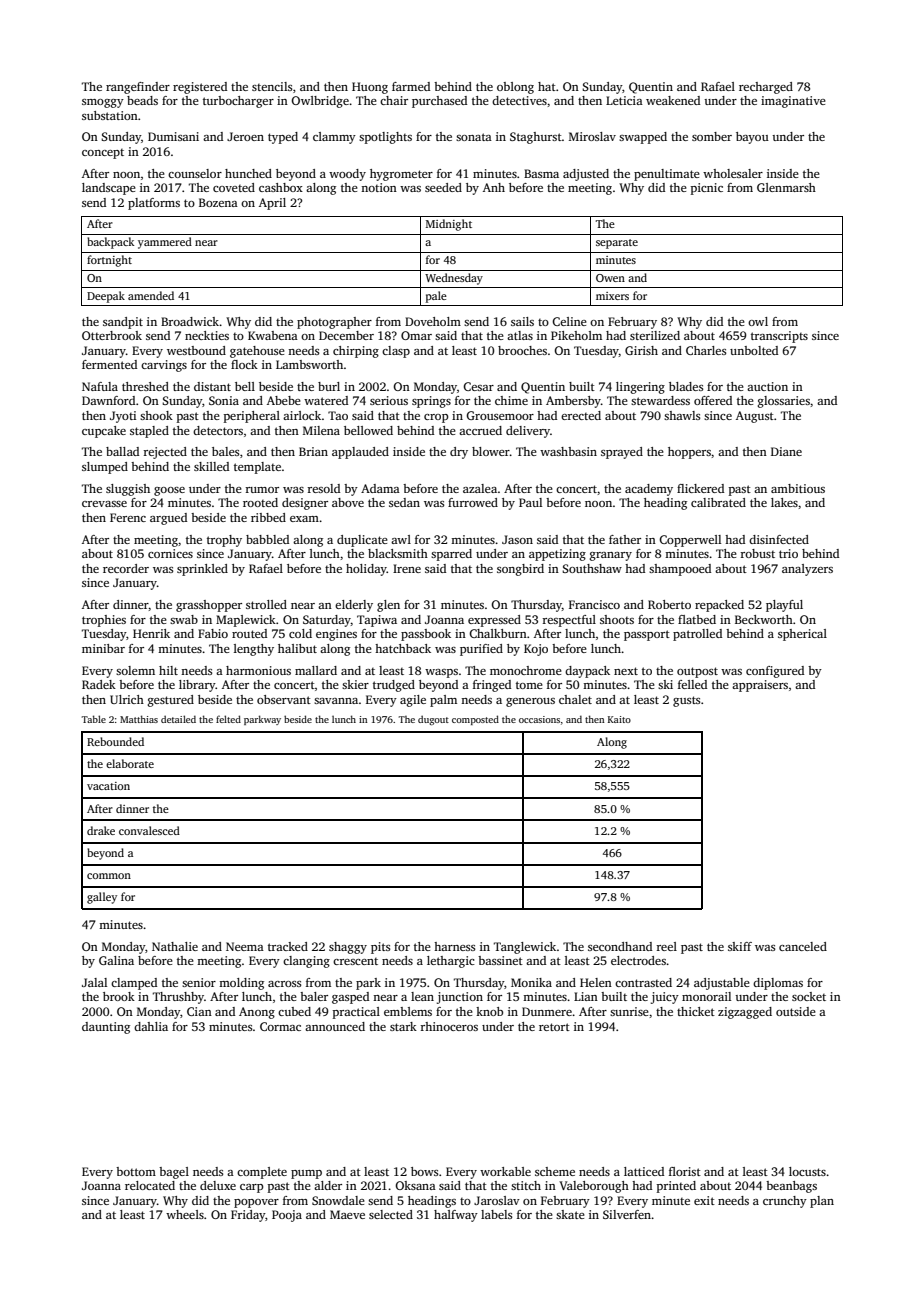 This page has height=1308, width=924. What do you see at coordinates (625, 539) in the page?
I see `father` at bounding box center [625, 539].
